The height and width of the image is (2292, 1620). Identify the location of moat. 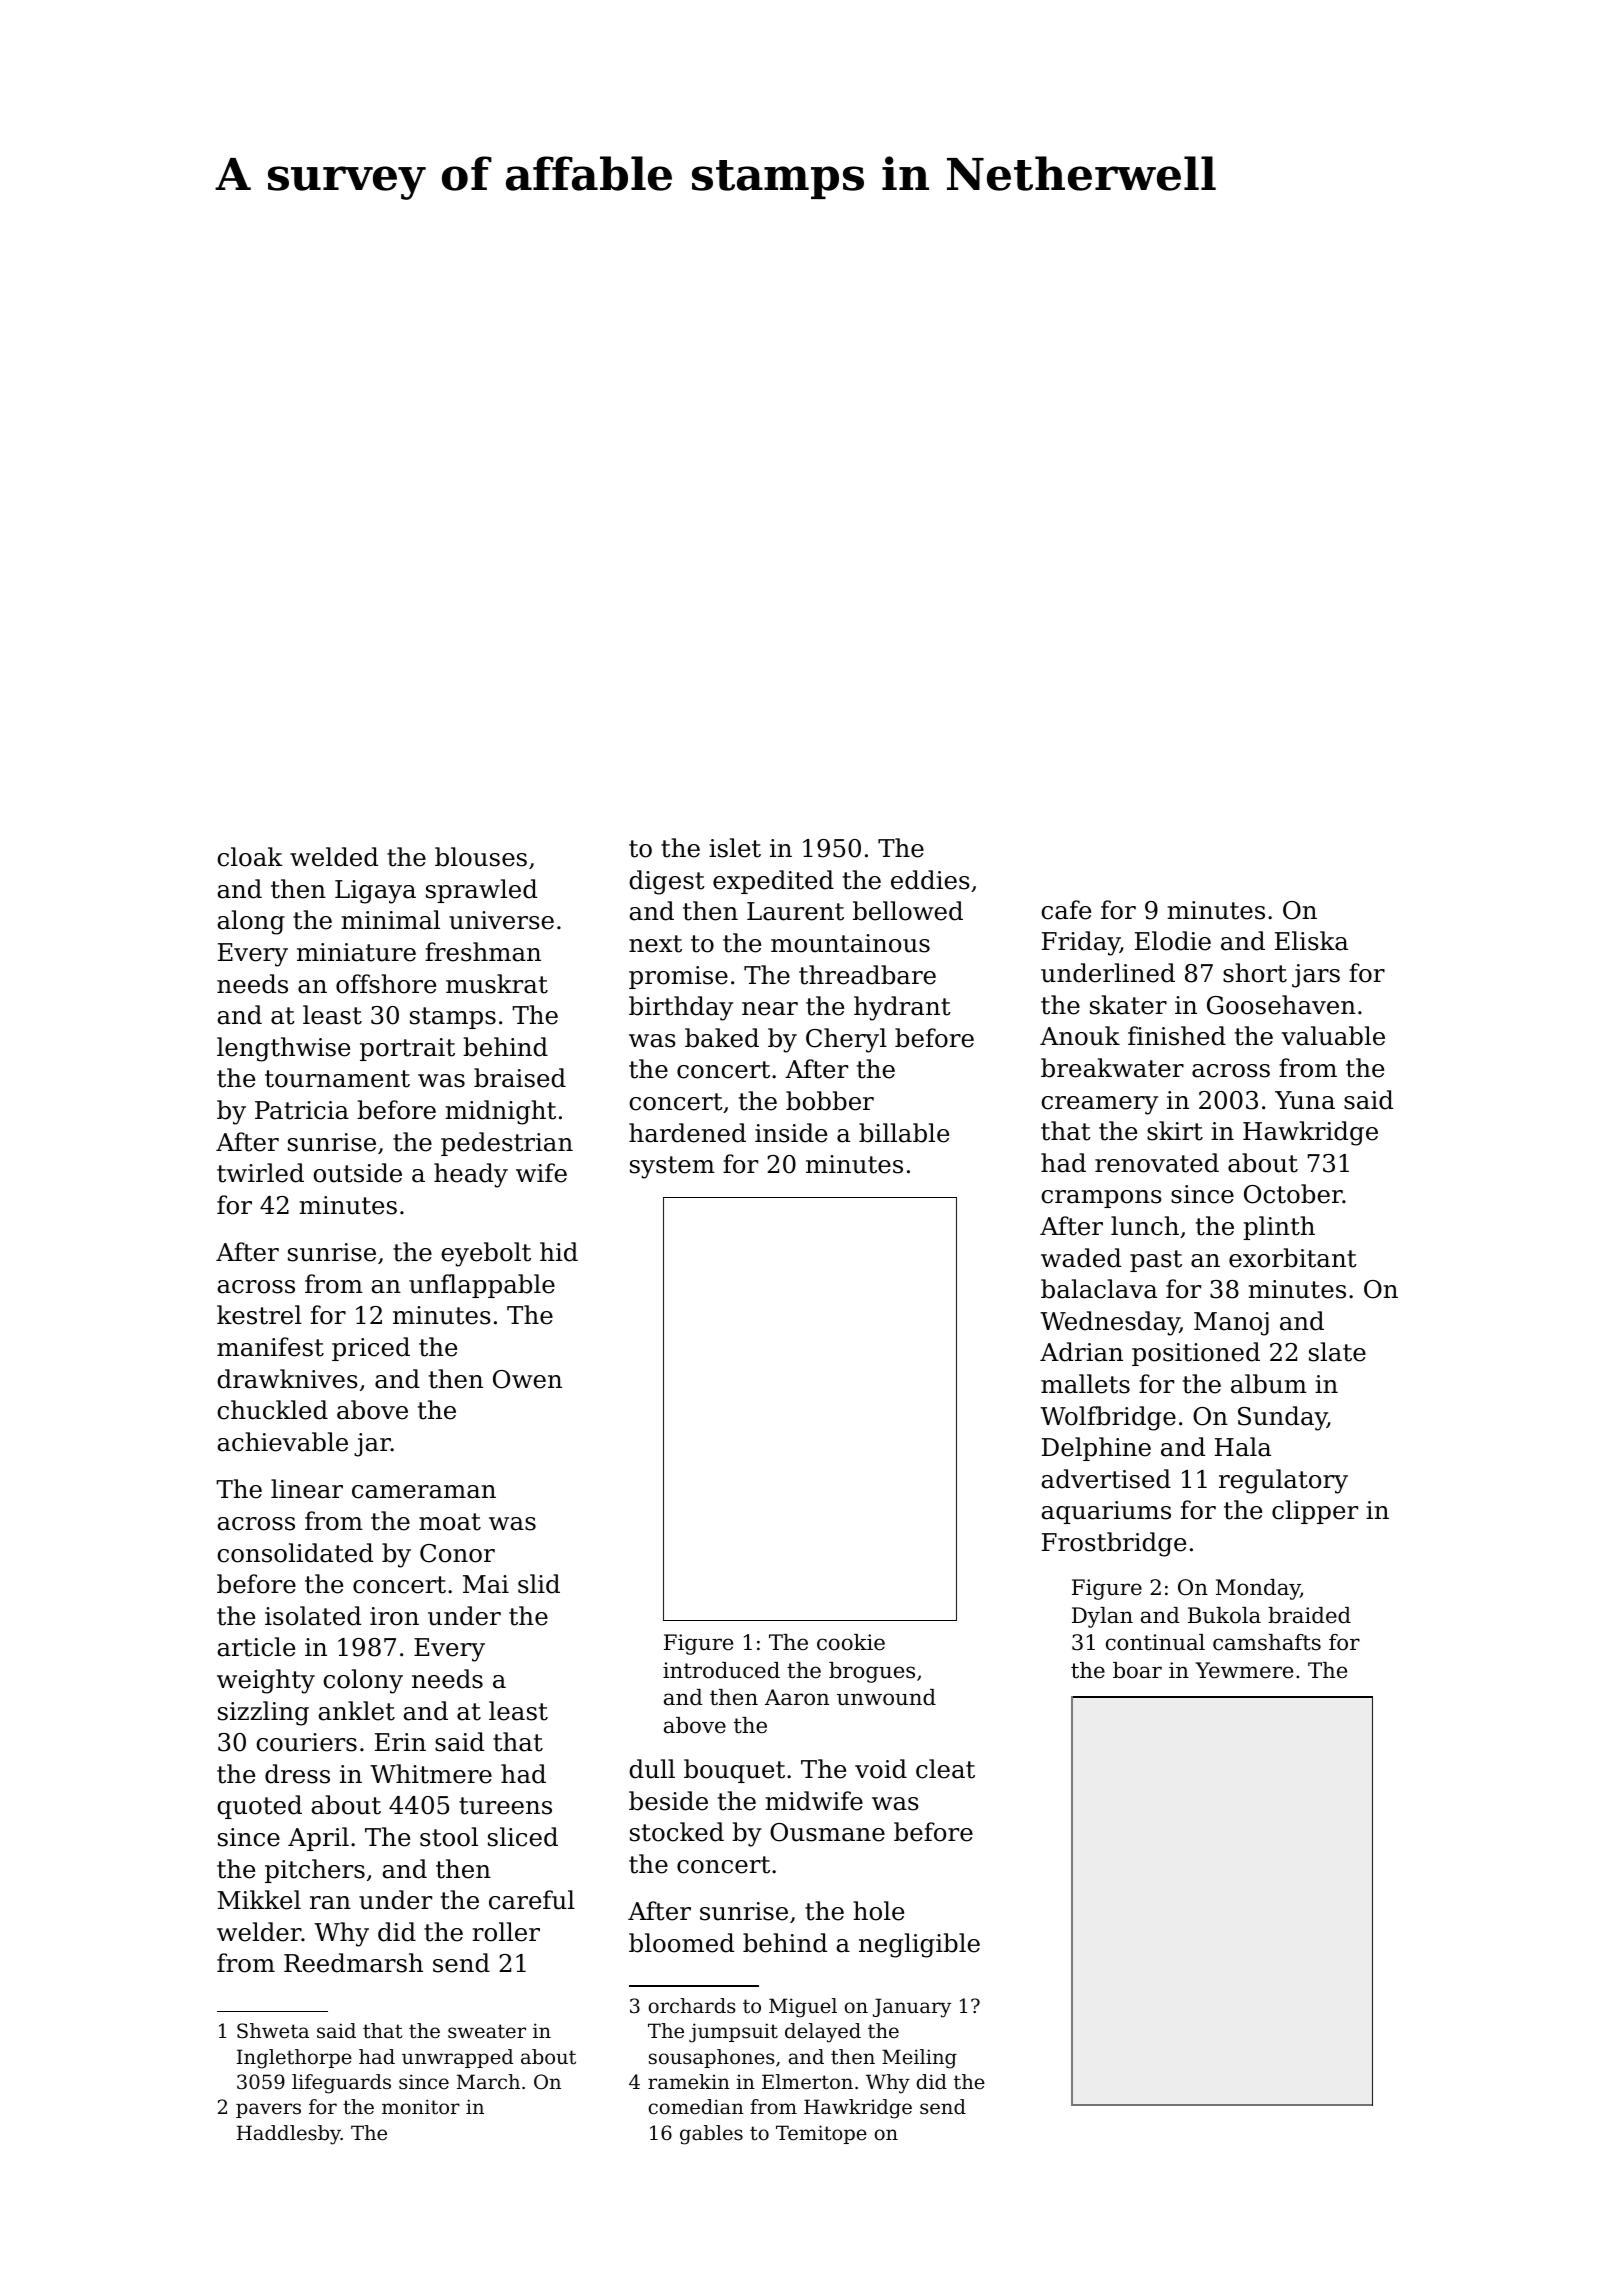
(450, 1522).
